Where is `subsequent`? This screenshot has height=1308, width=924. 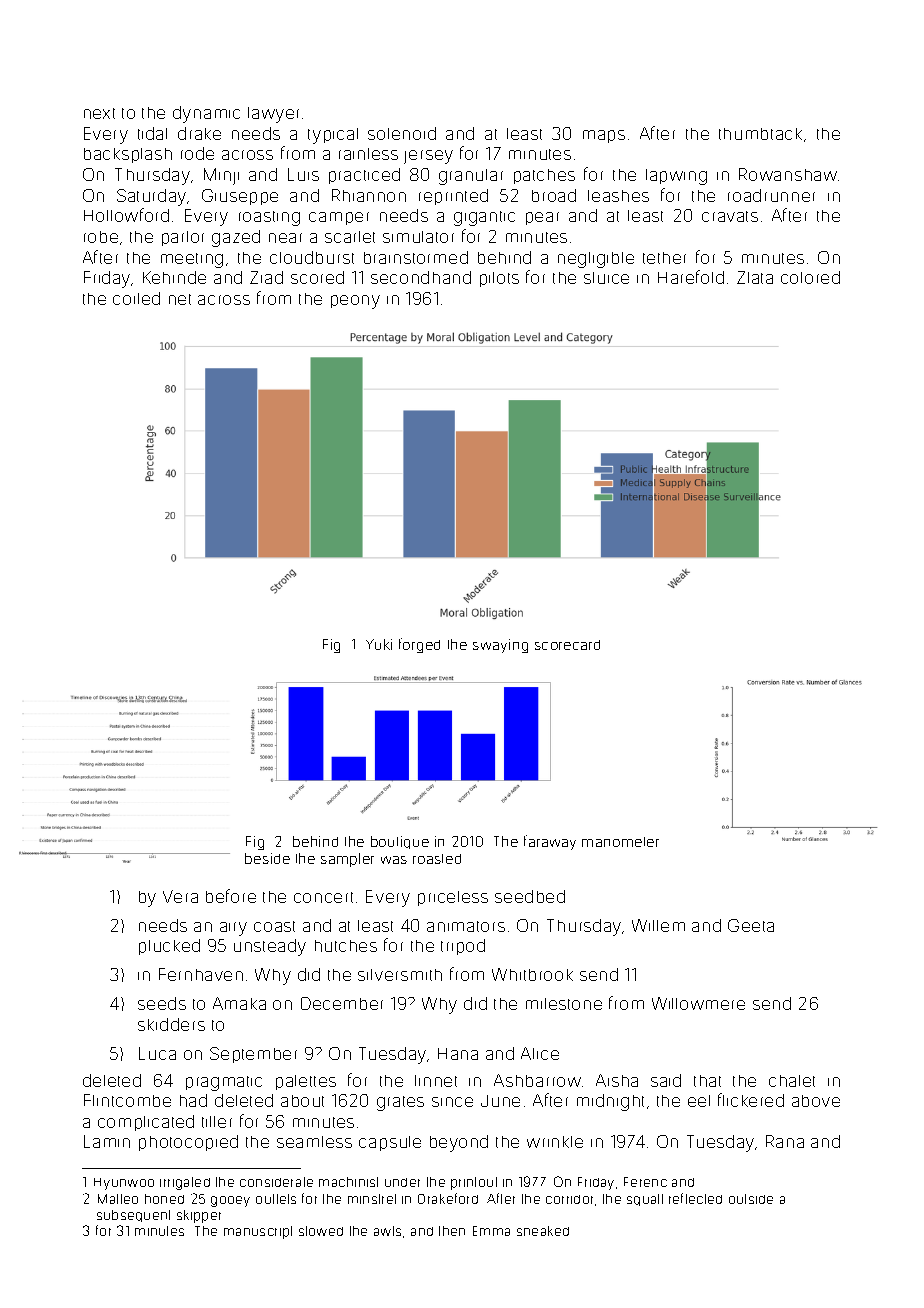
subsequent is located at coordinates (133, 1216).
